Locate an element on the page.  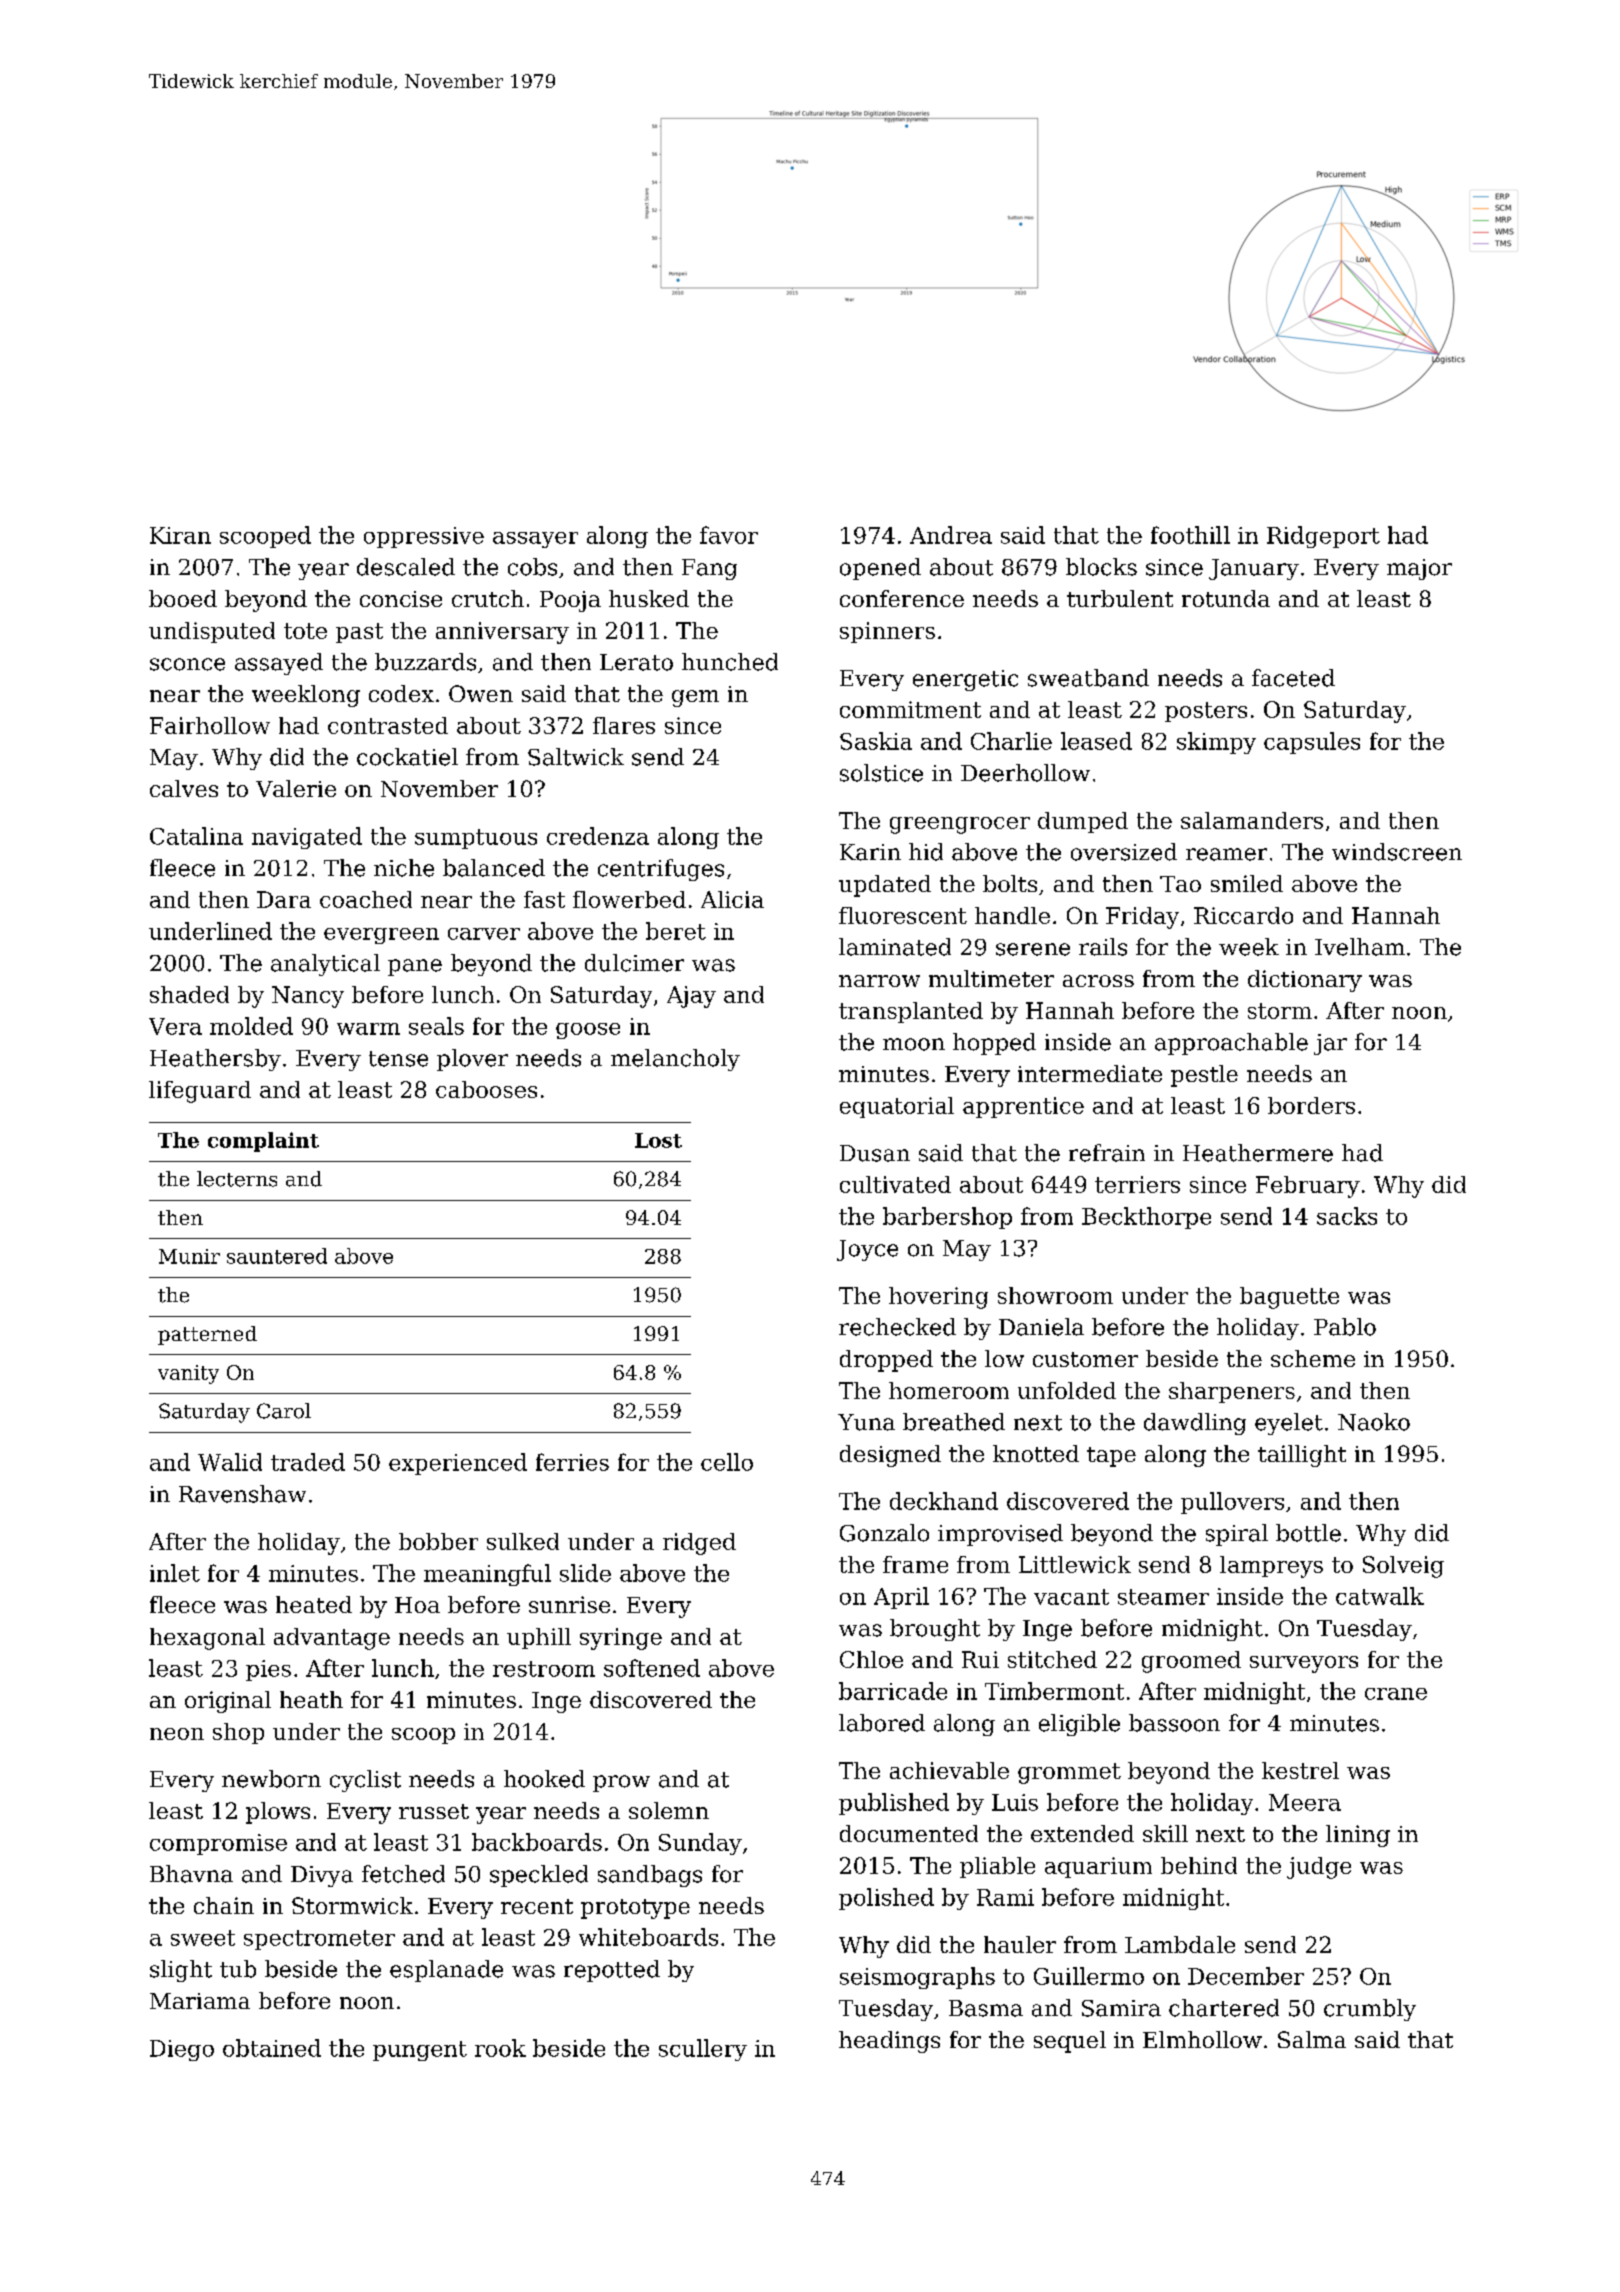
Lost is located at coordinates (658, 1140).
